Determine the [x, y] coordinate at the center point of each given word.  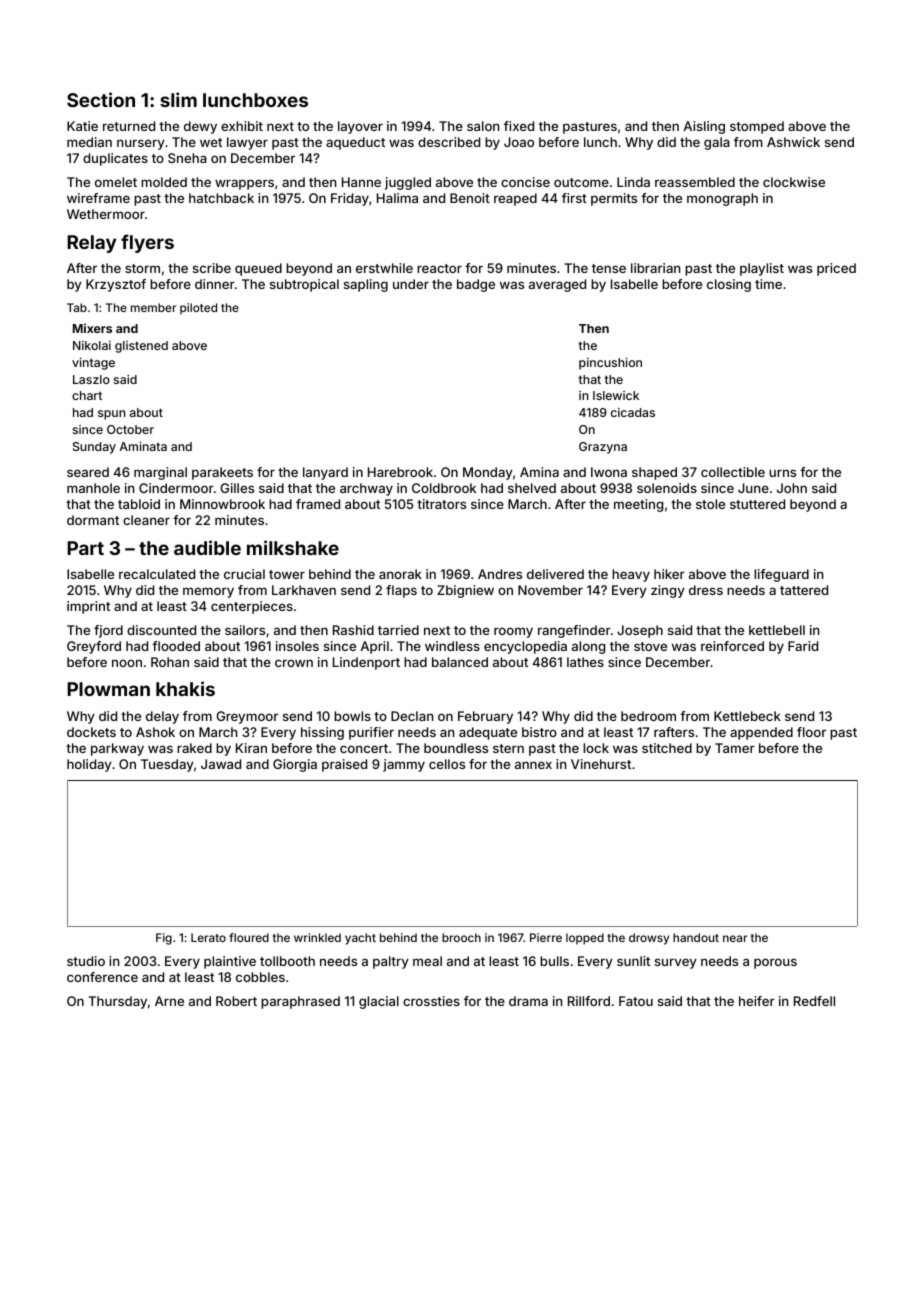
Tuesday [167, 765]
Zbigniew [465, 591]
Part [85, 548]
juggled [408, 183]
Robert [236, 1001]
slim [178, 99]
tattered [804, 590]
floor [811, 732]
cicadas [633, 412]
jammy [404, 765]
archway [366, 489]
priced [836, 269]
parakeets [222, 473]
